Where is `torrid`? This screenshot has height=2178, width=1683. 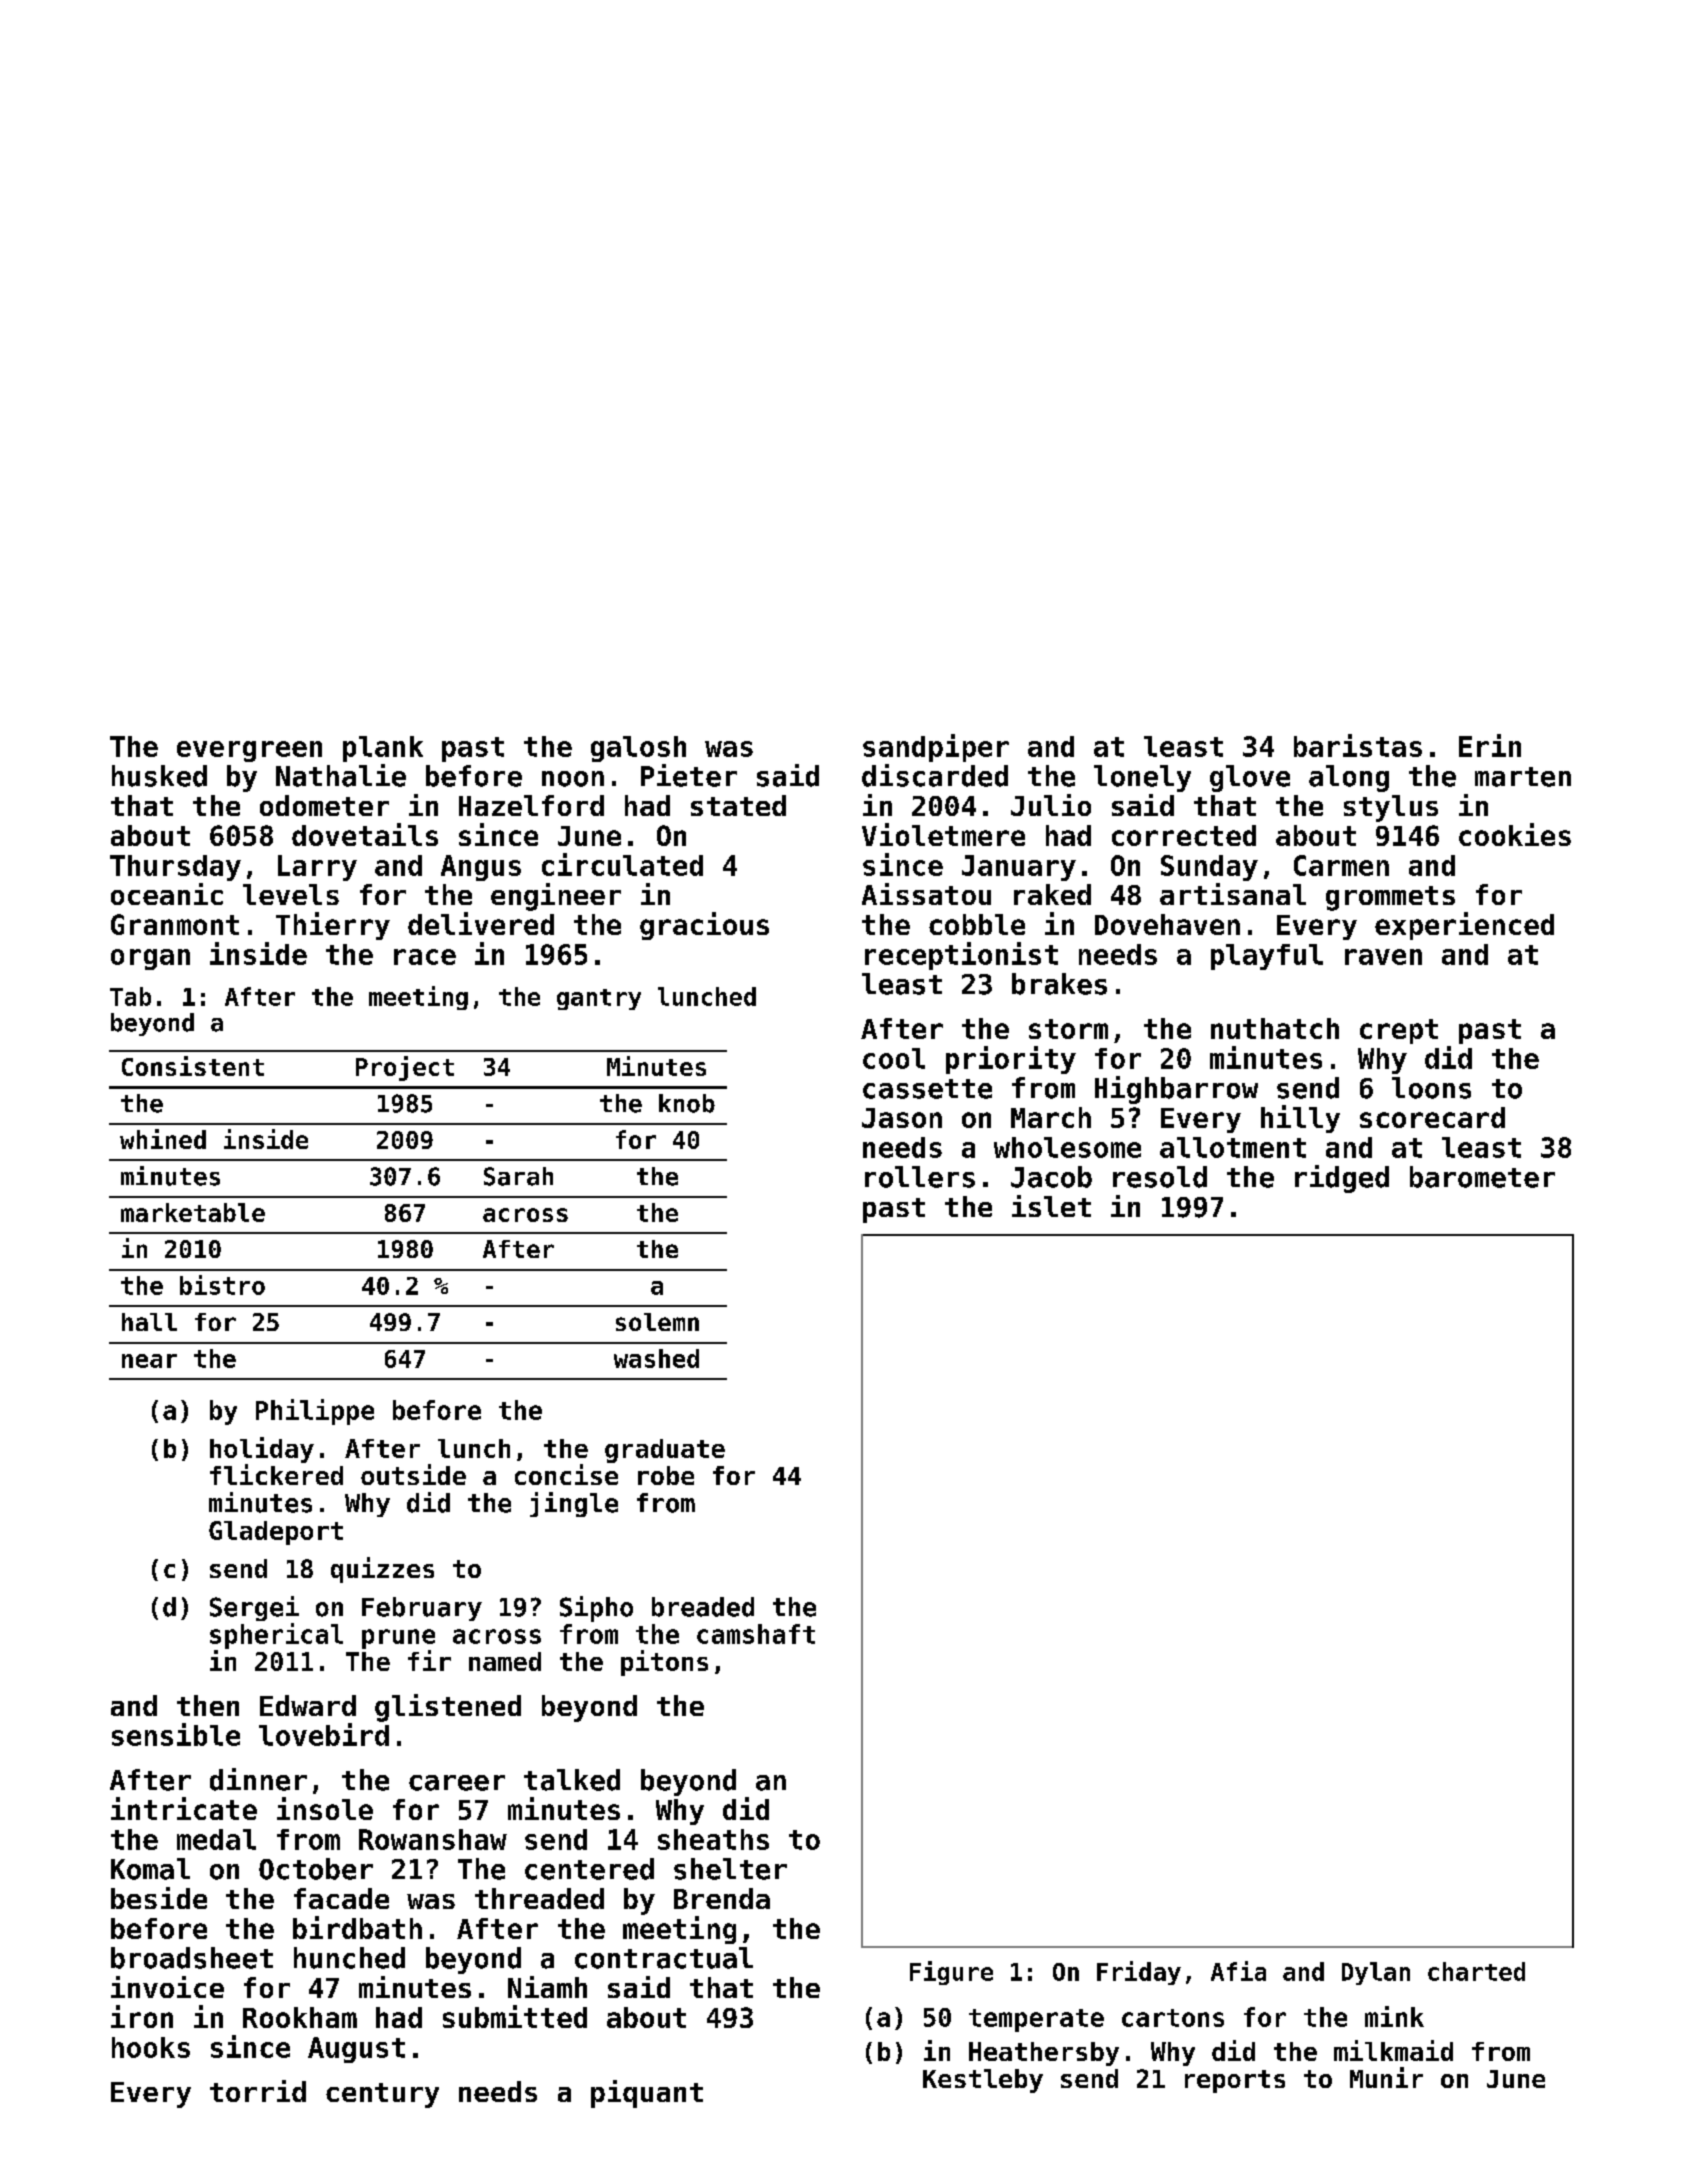
torrid is located at coordinates (258, 2091).
